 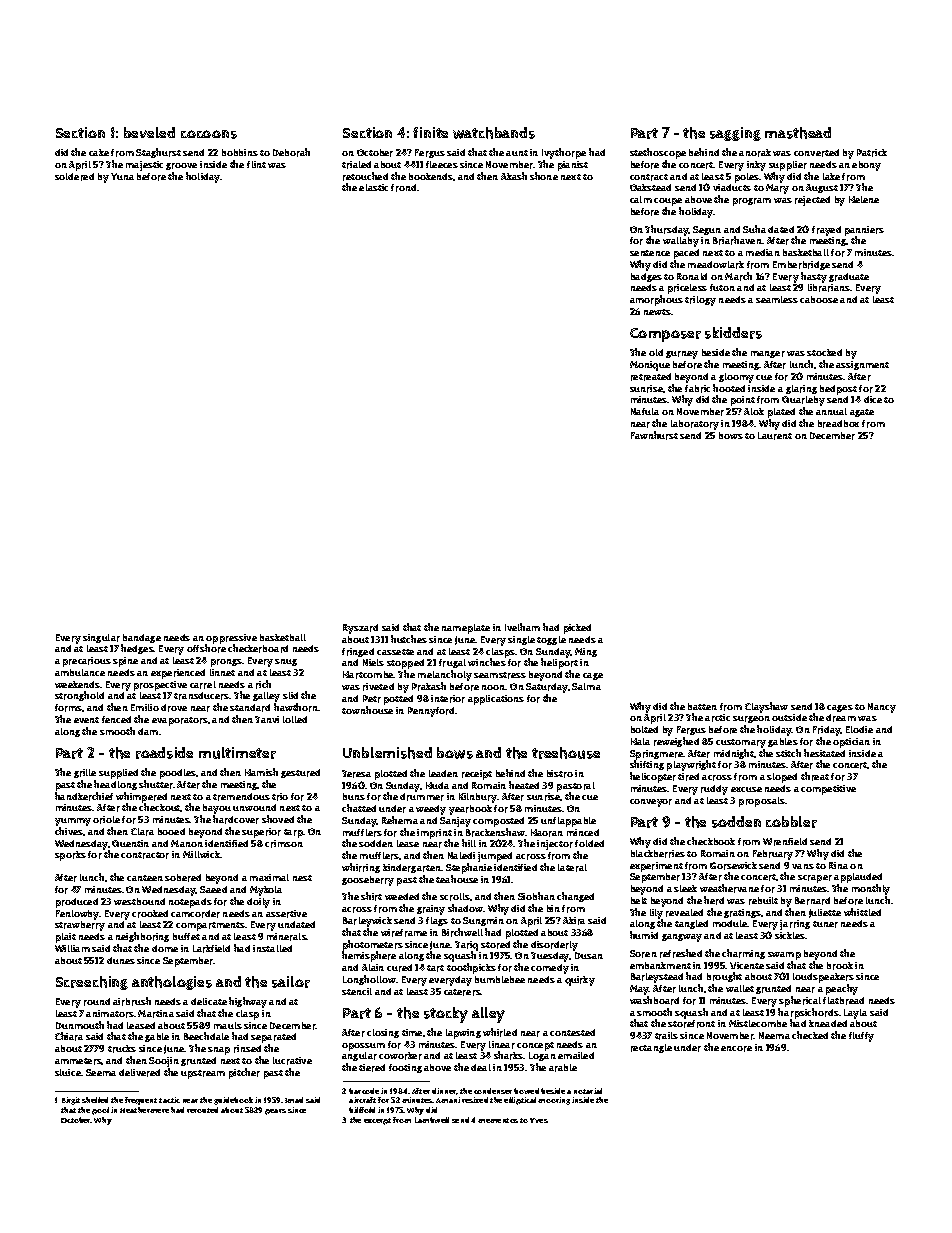 What do you see at coordinates (360, 629) in the document?
I see `Ryszard` at bounding box center [360, 629].
